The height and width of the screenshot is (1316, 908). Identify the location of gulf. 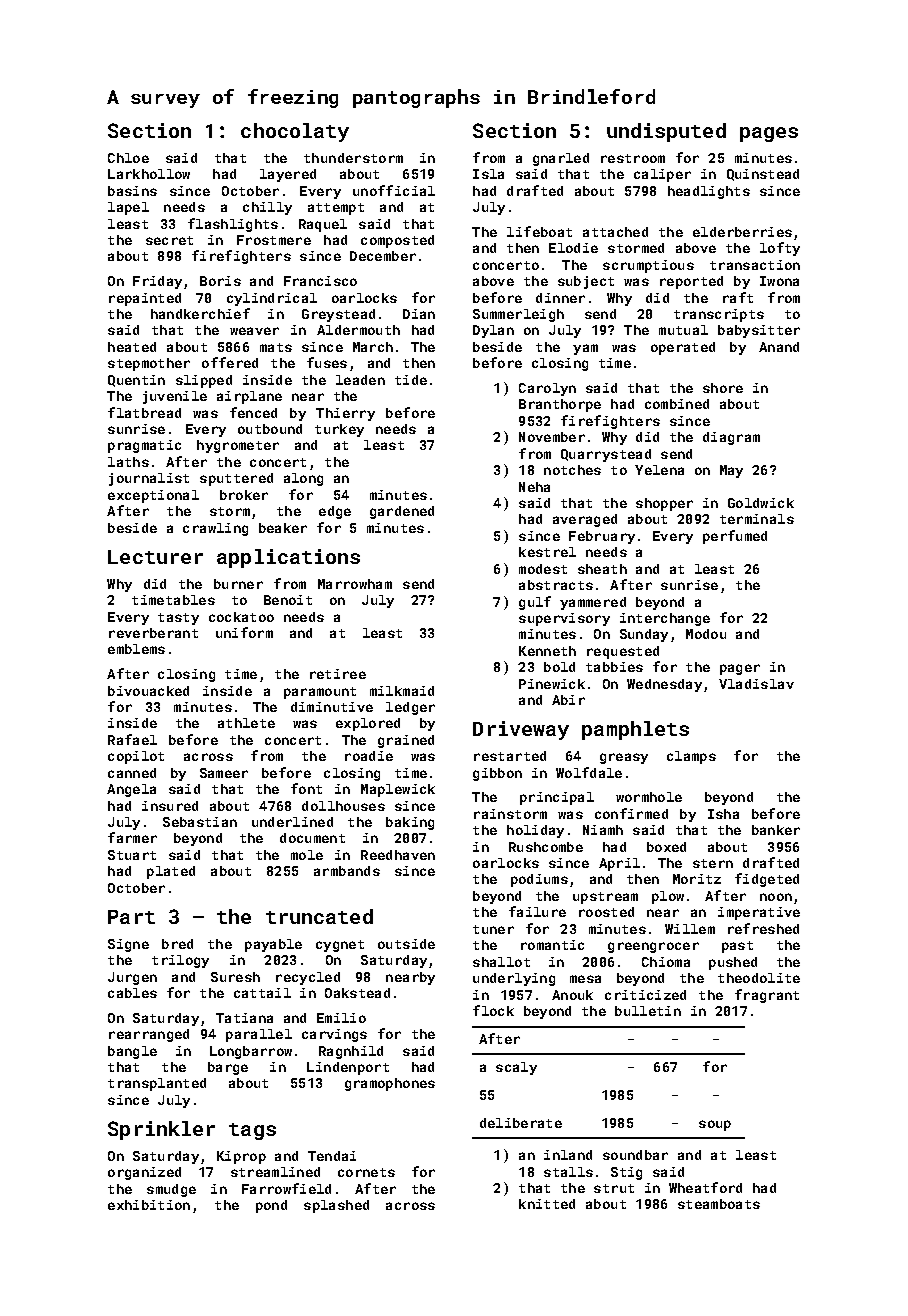
(535, 603).
